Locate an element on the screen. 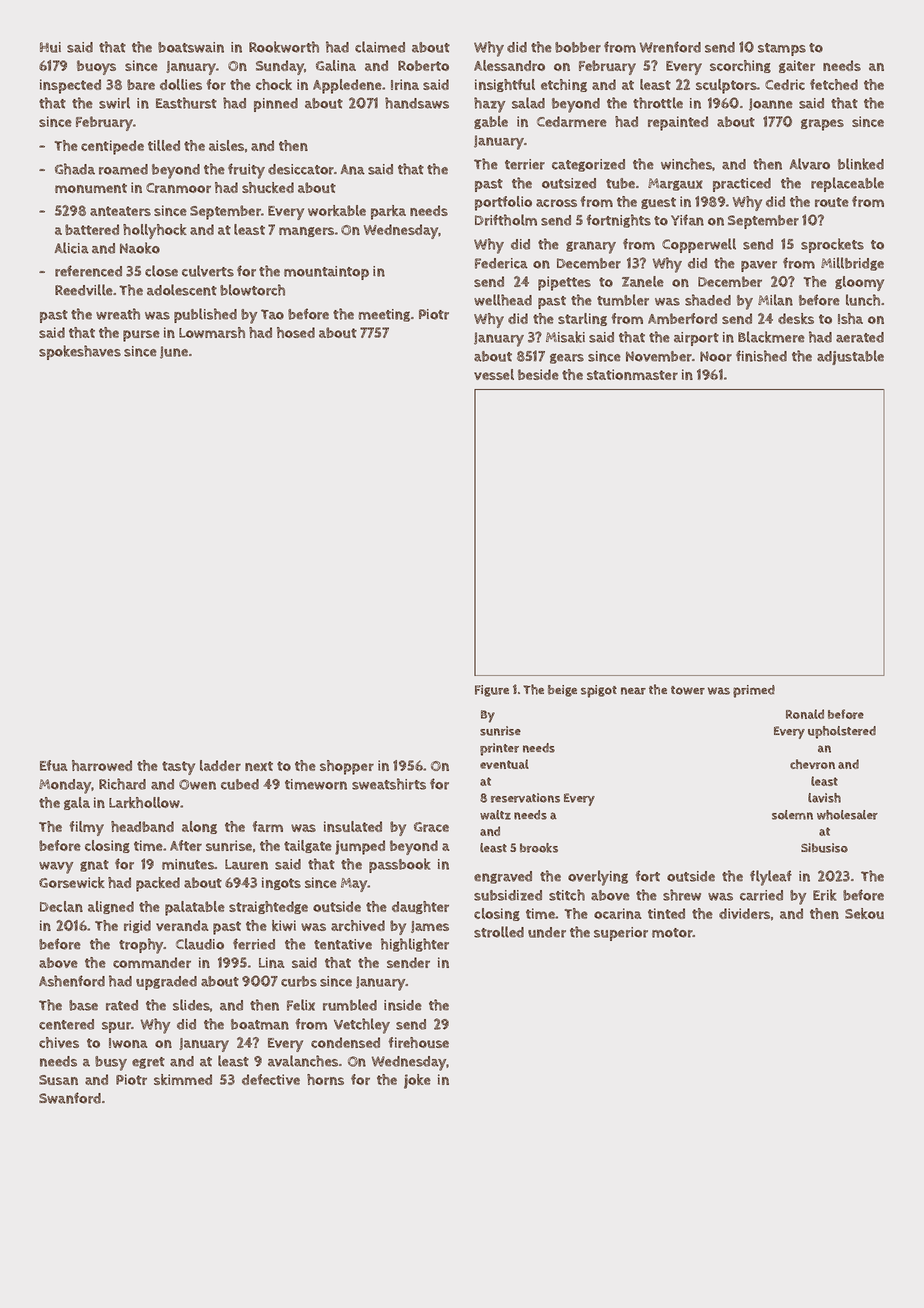 This screenshot has height=1308, width=924. waltz is located at coordinates (495, 815).
